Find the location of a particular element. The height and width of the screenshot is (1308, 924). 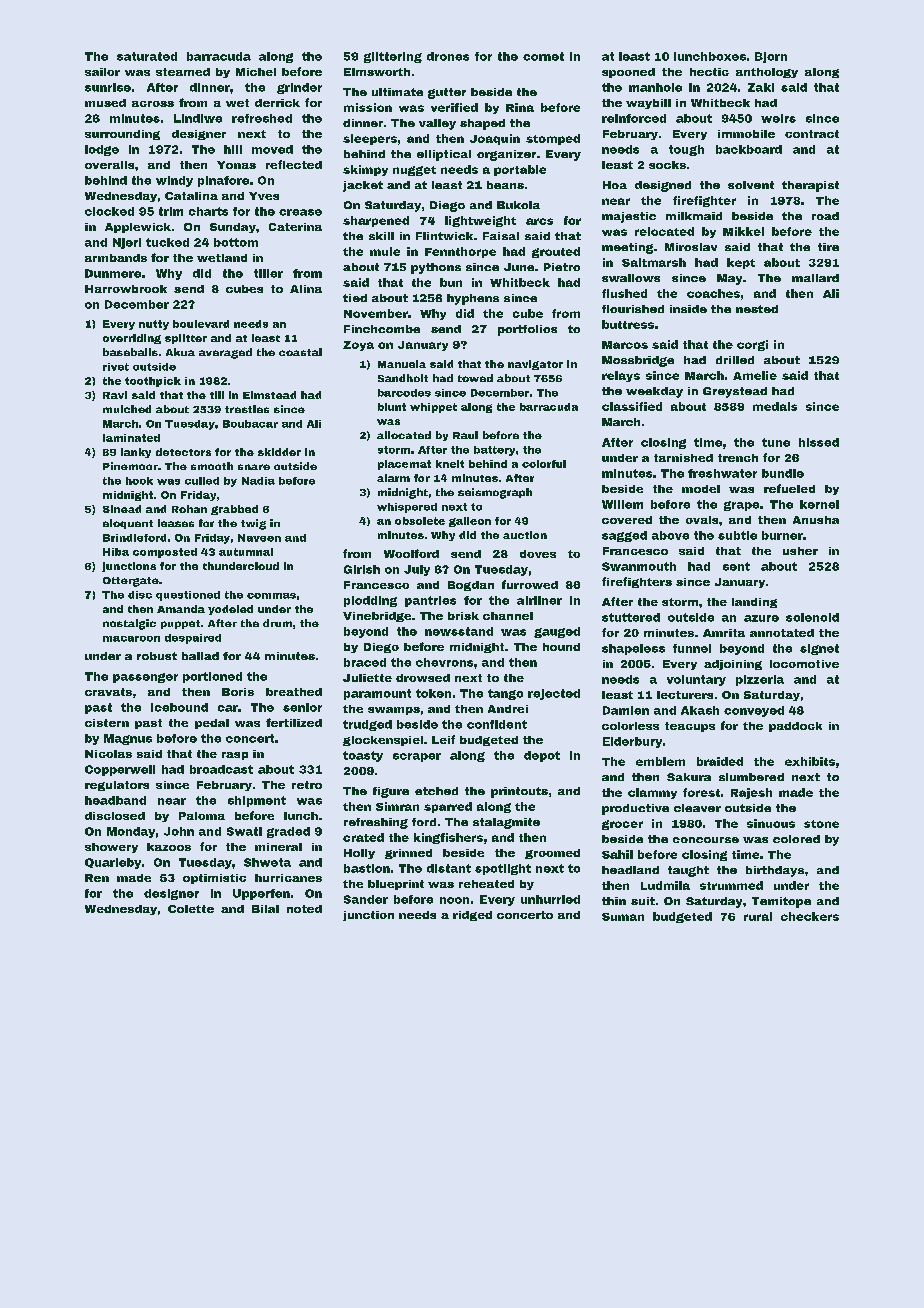

annotated is located at coordinates (782, 633).
